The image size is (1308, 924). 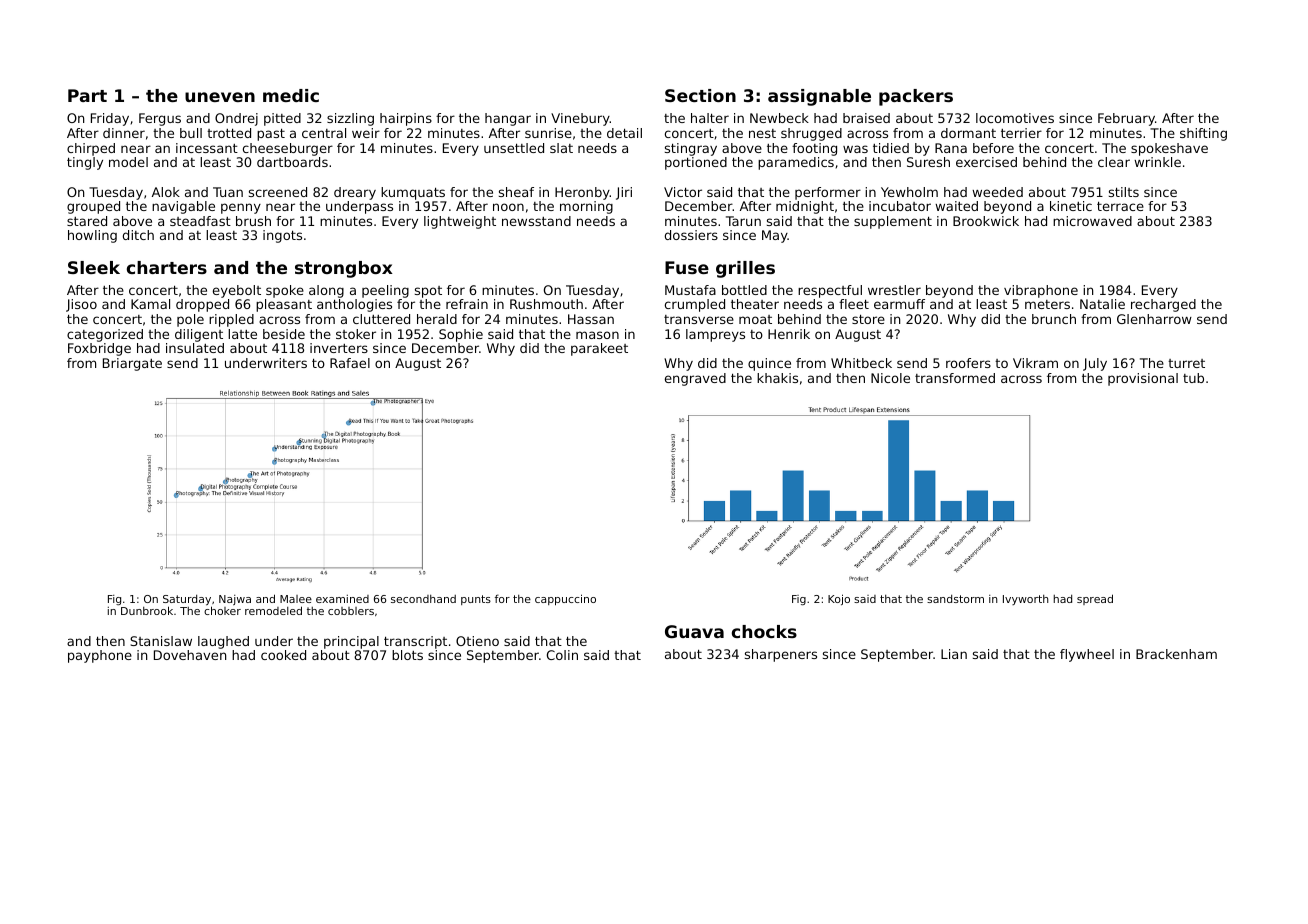 I want to click on brunch, so click(x=1054, y=319).
